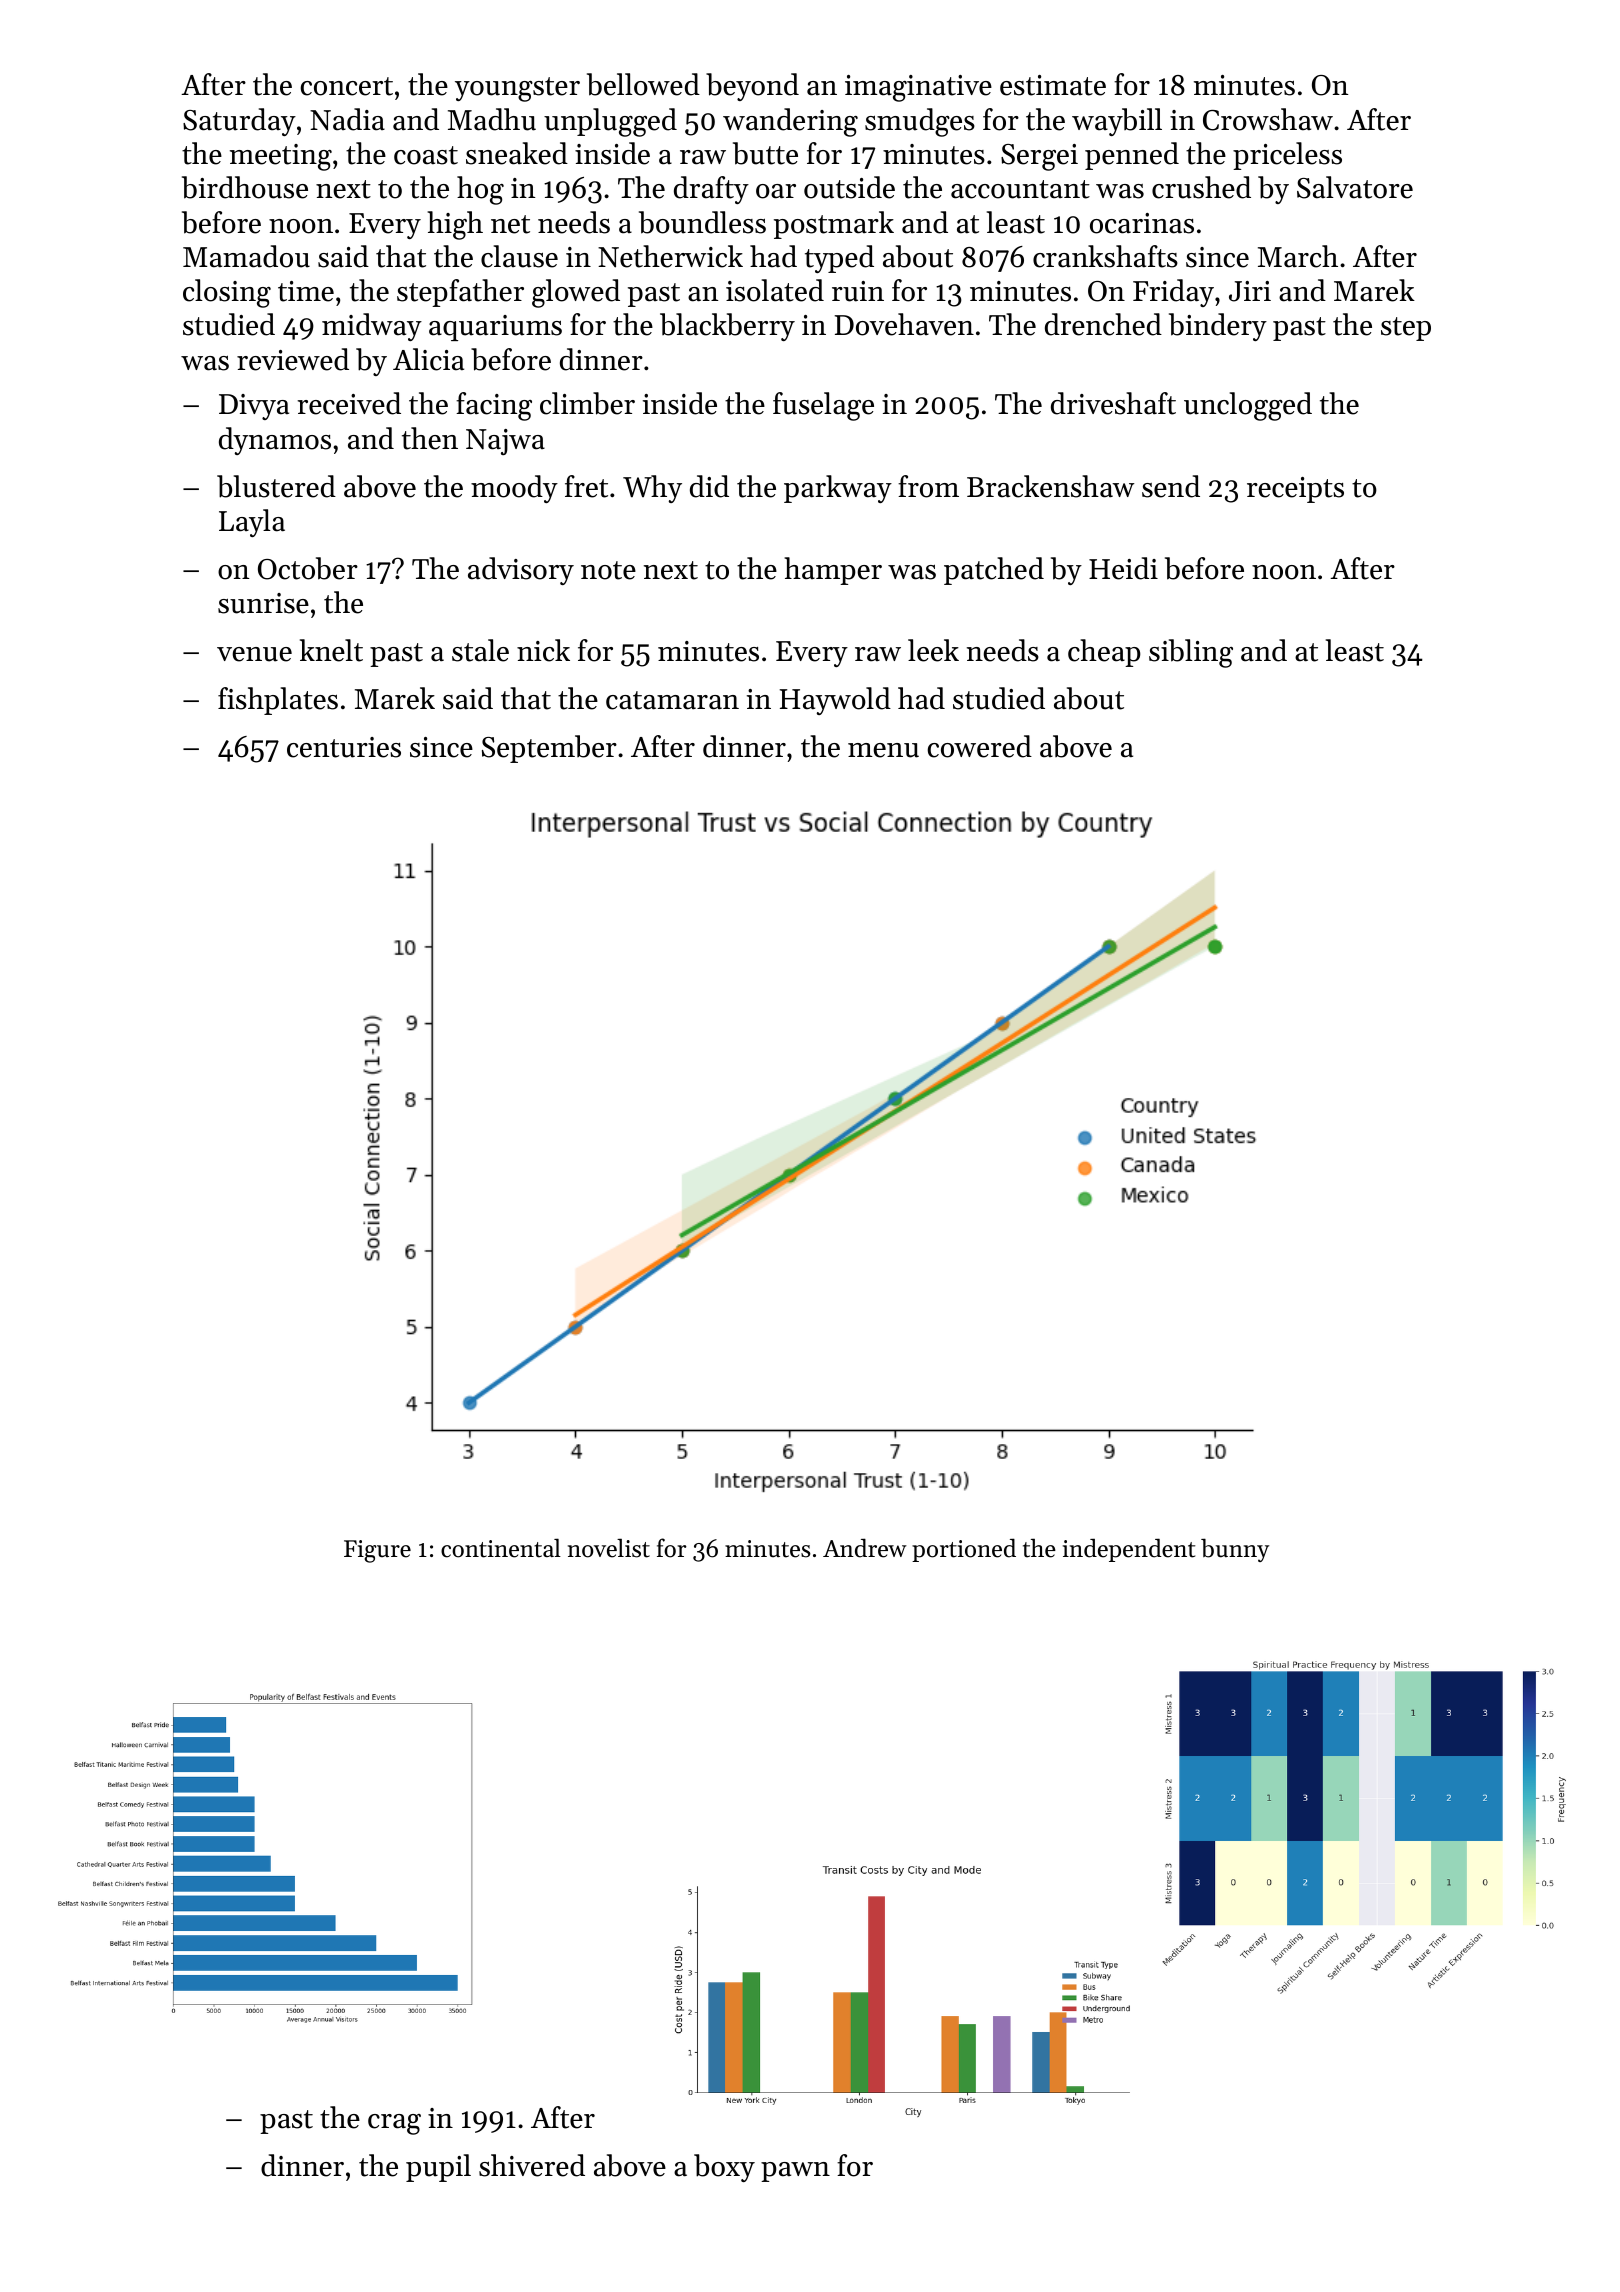  Describe the element at coordinates (980, 746) in the page. I see `cowered` at that location.
